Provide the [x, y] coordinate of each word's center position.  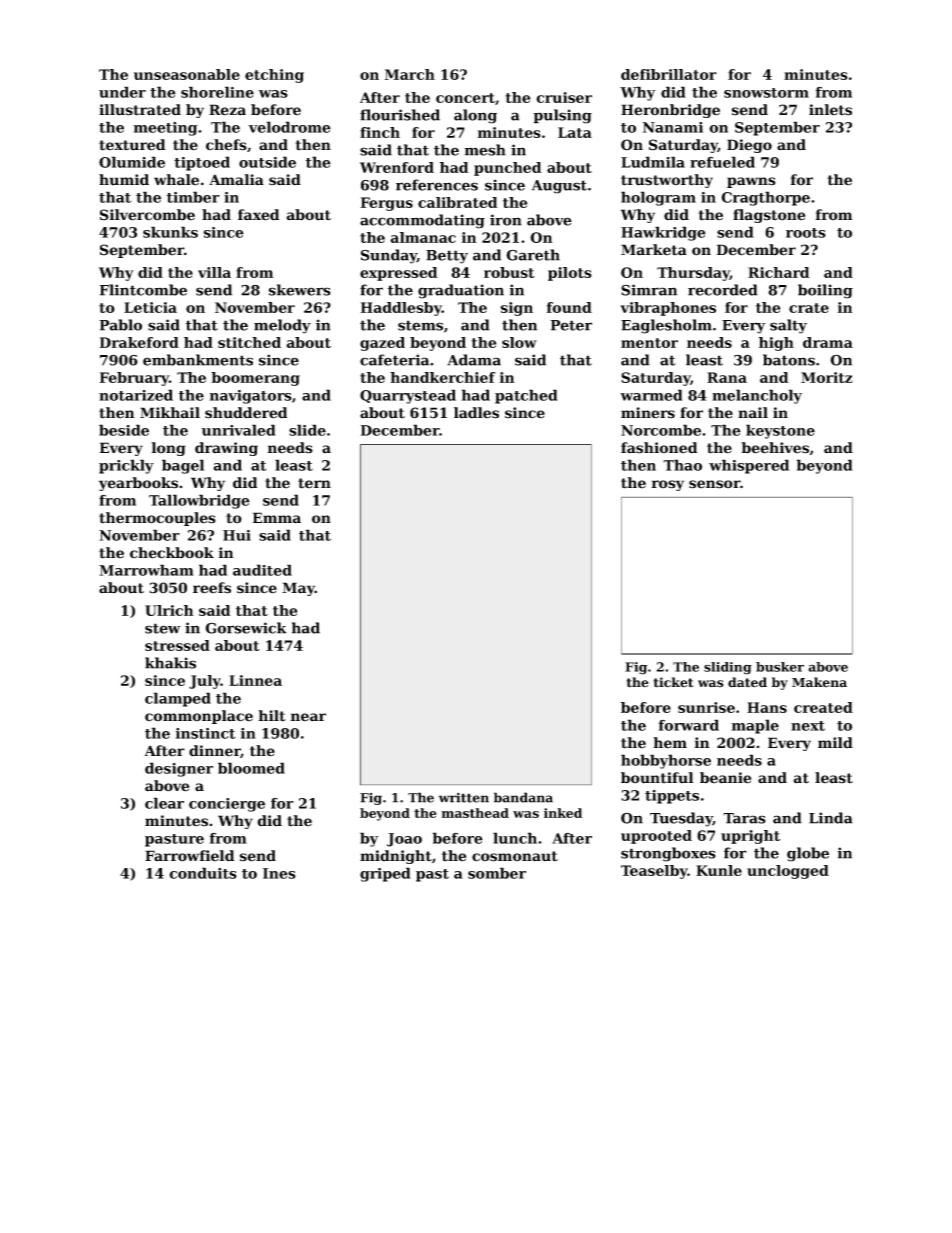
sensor [714, 484]
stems [420, 325]
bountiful [657, 778]
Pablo [121, 325]
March [410, 74]
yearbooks [138, 484]
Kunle [719, 870]
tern [314, 483]
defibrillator [669, 74]
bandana [523, 797]
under [122, 92]
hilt [272, 716]
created [823, 707]
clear [164, 803]
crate [809, 308]
